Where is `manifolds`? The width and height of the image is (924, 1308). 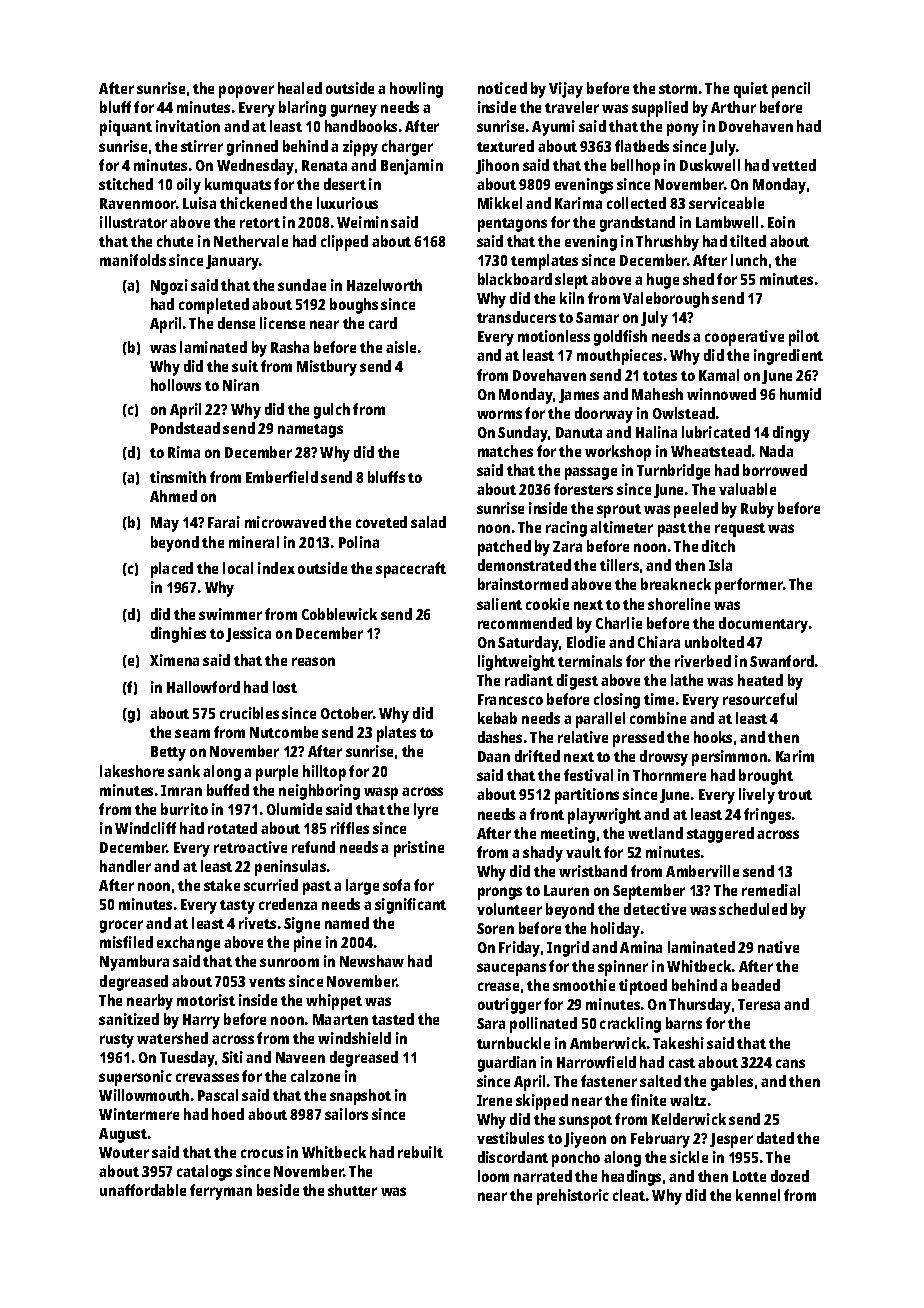 manifolds is located at coordinates (133, 260).
